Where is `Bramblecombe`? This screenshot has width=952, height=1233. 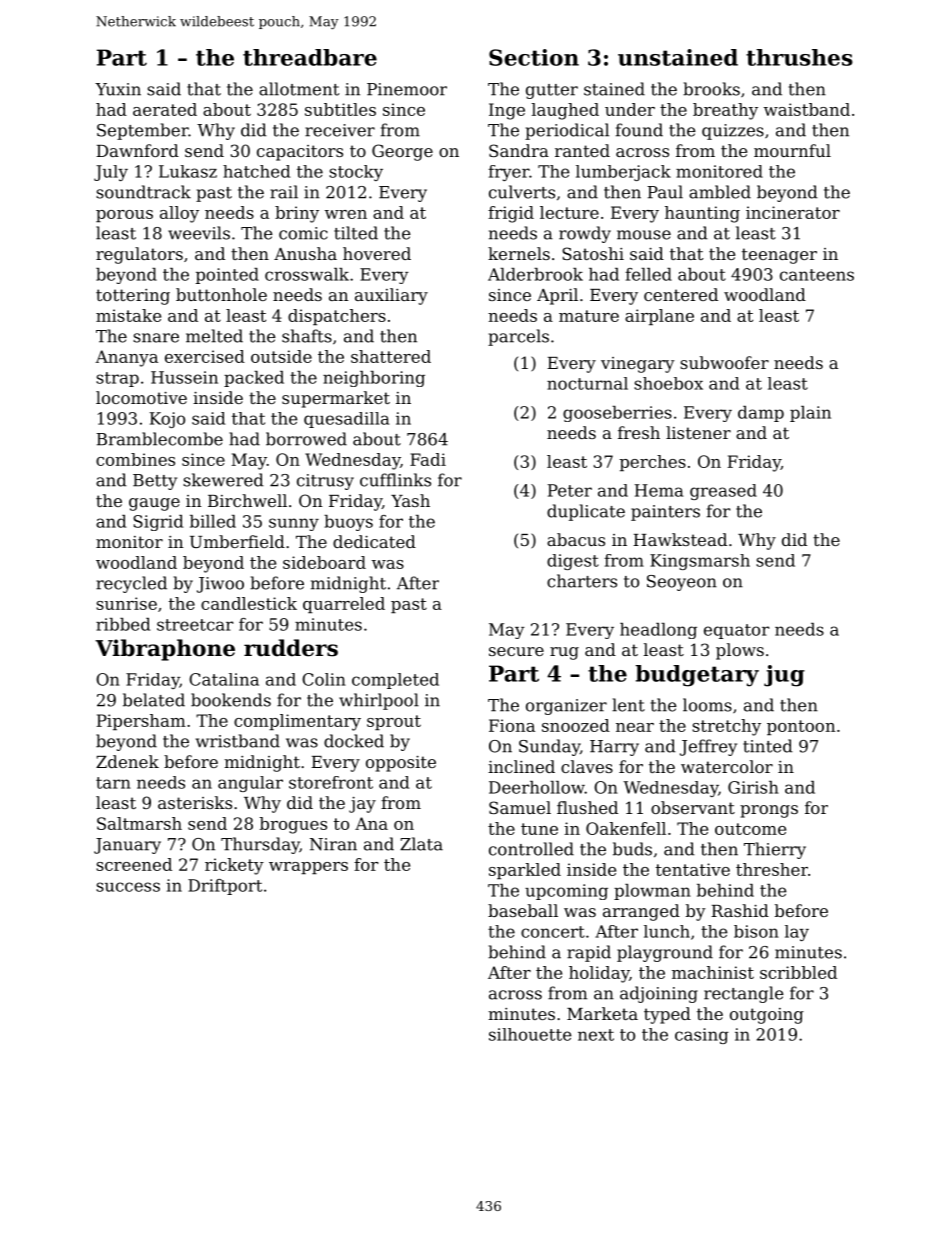 Bramblecombe is located at coordinates (159, 439).
